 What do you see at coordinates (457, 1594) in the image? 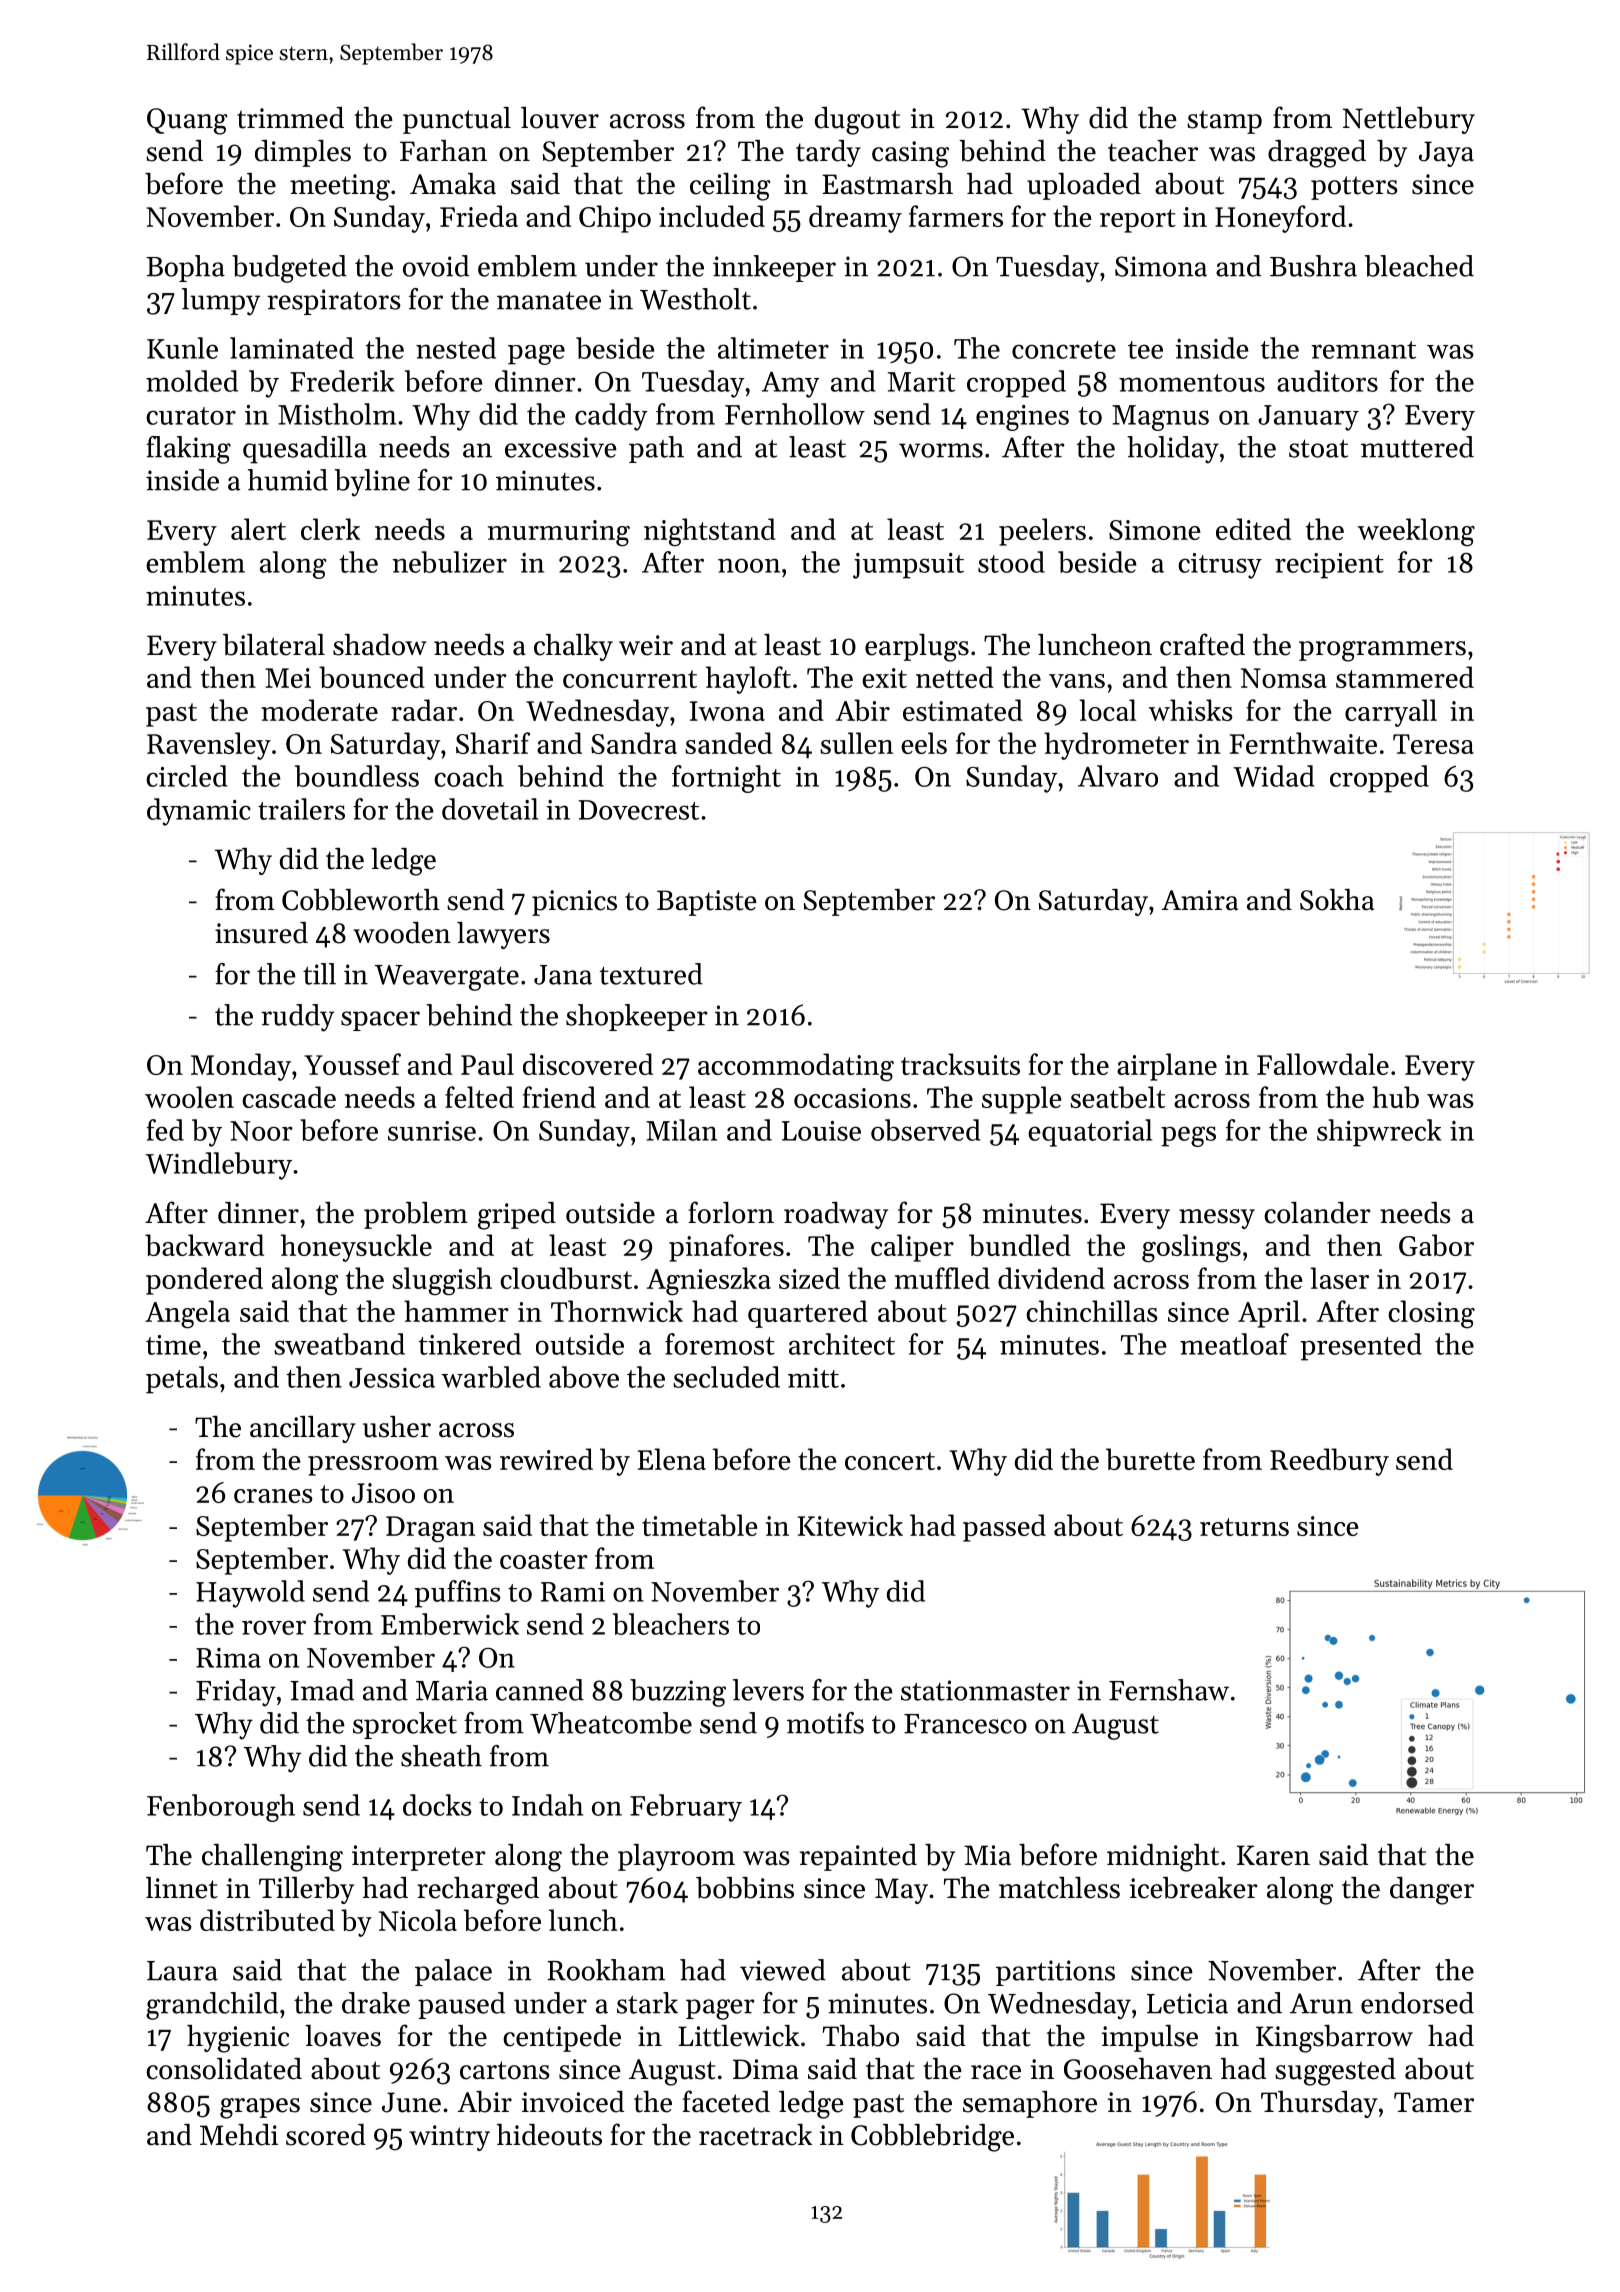
I see `puffins` at bounding box center [457, 1594].
